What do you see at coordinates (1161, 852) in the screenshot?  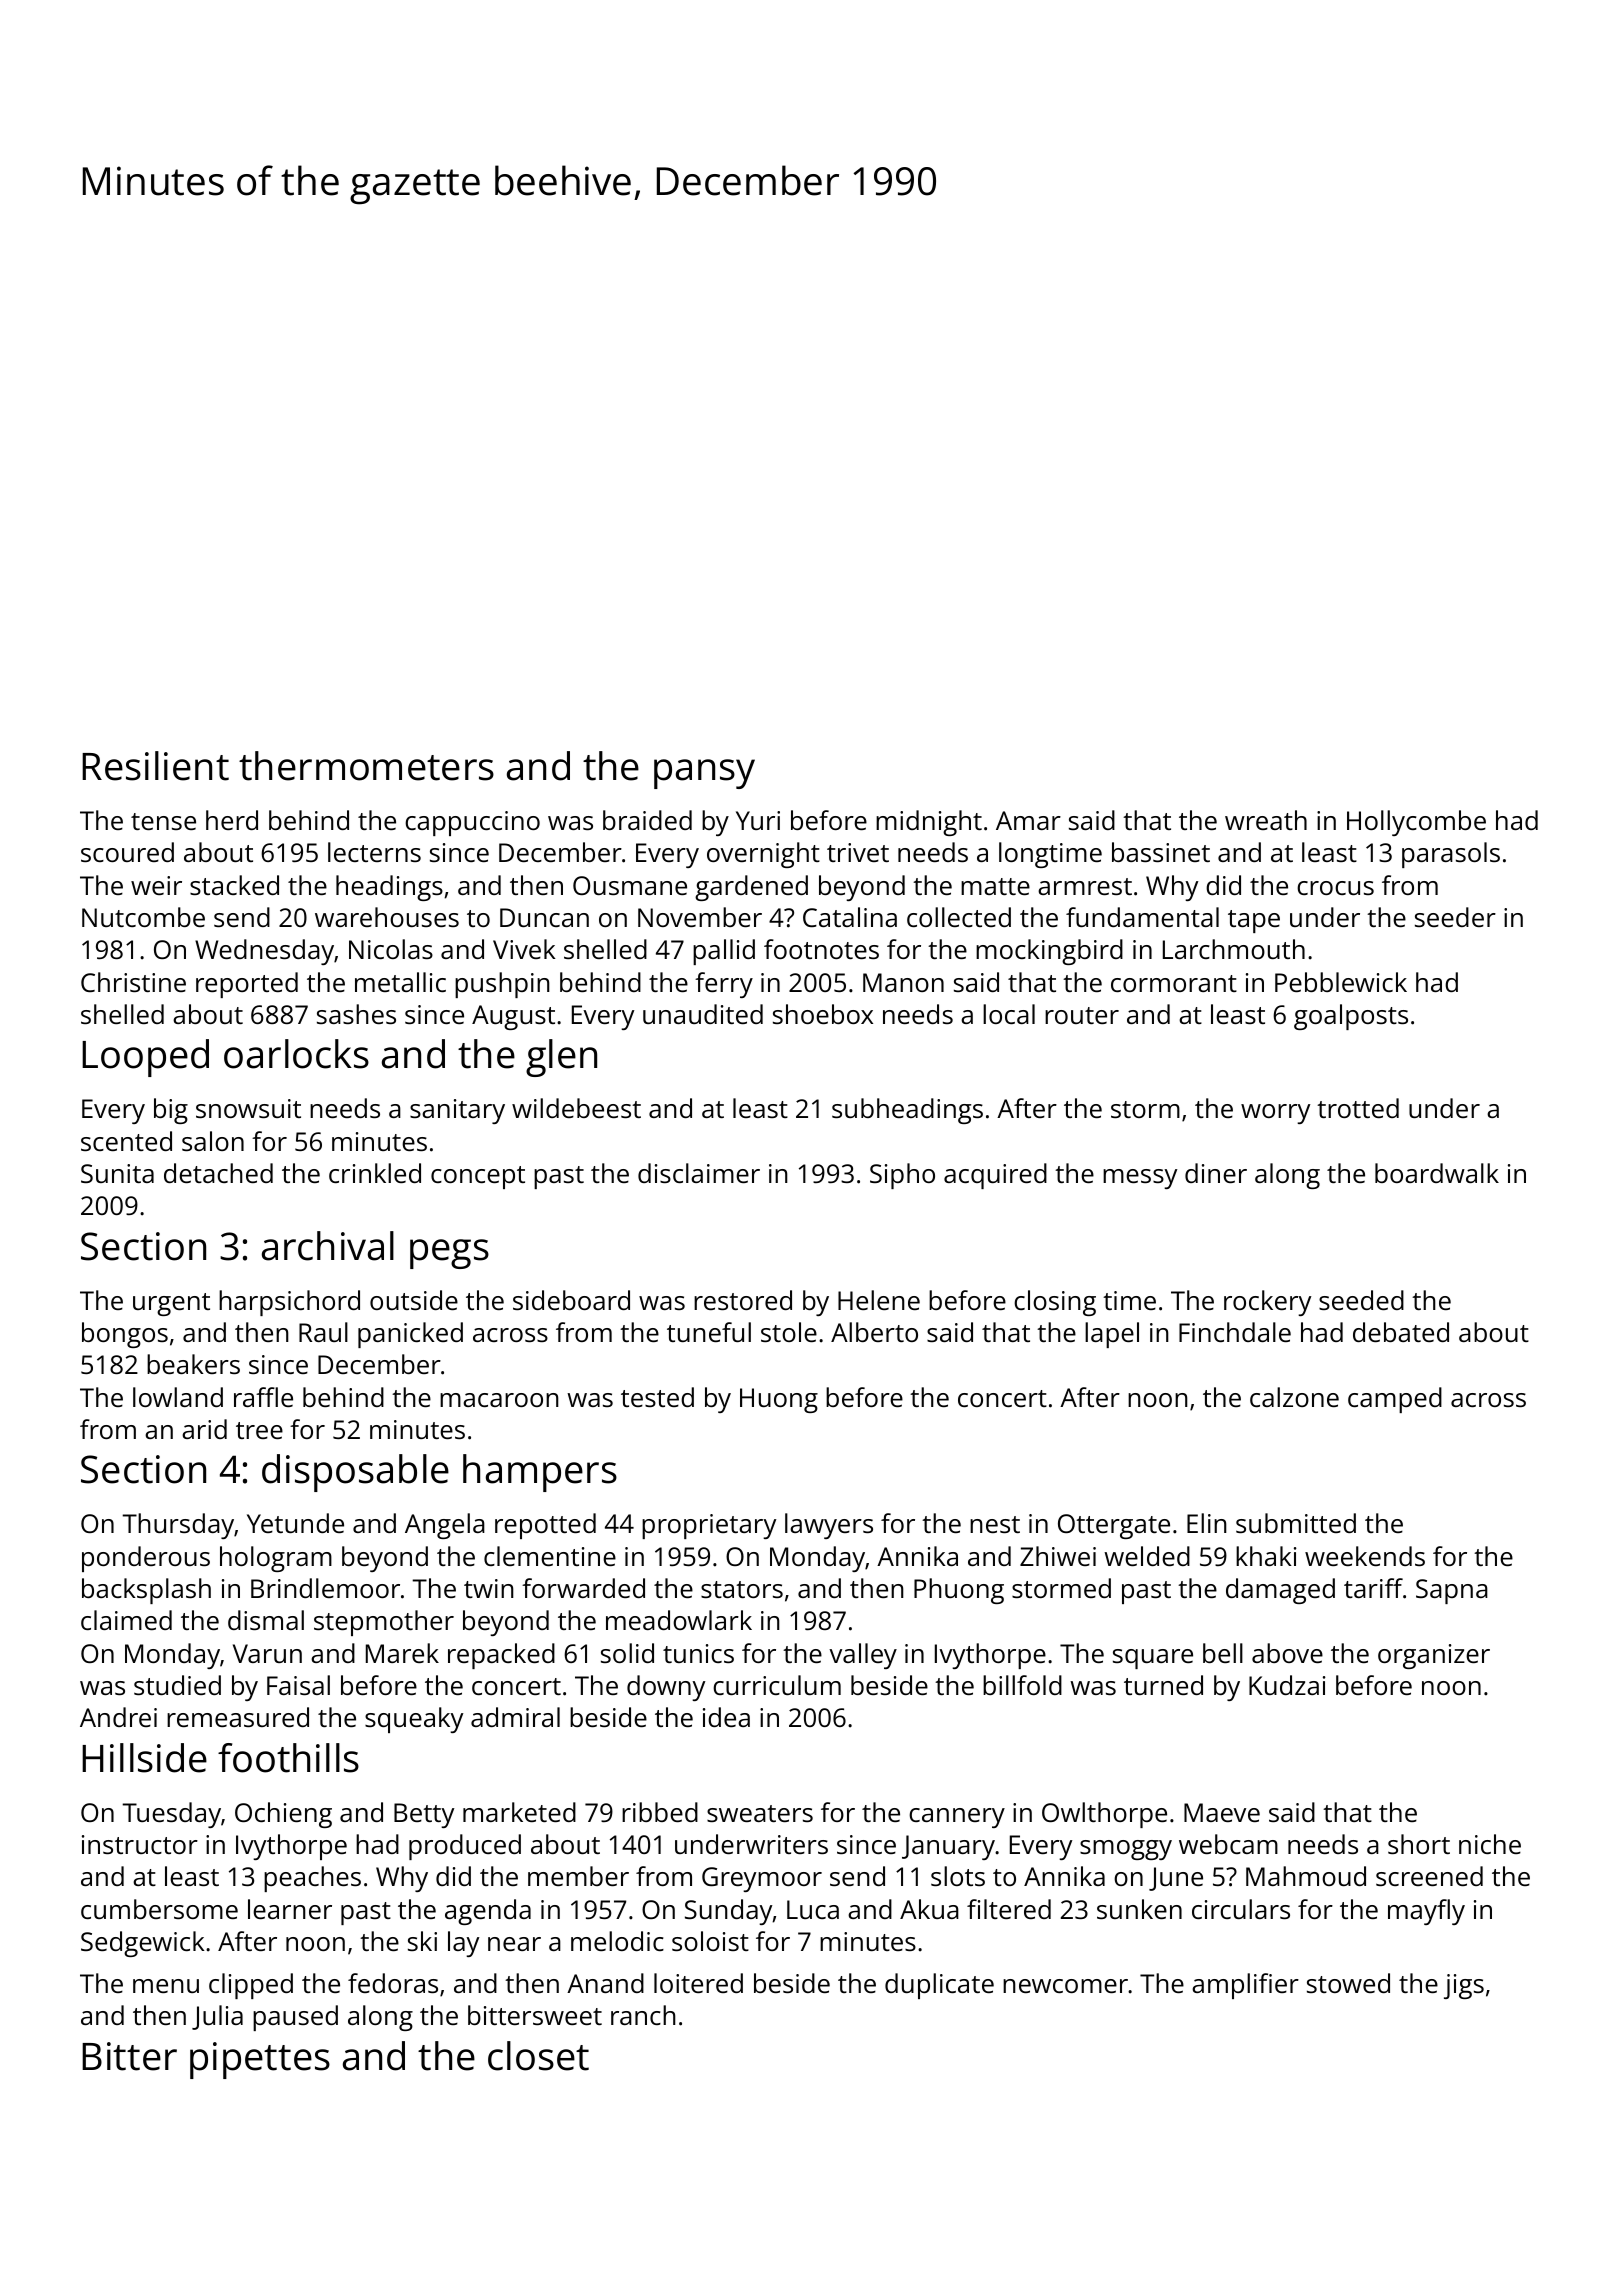 I see `bassinet` at bounding box center [1161, 852].
